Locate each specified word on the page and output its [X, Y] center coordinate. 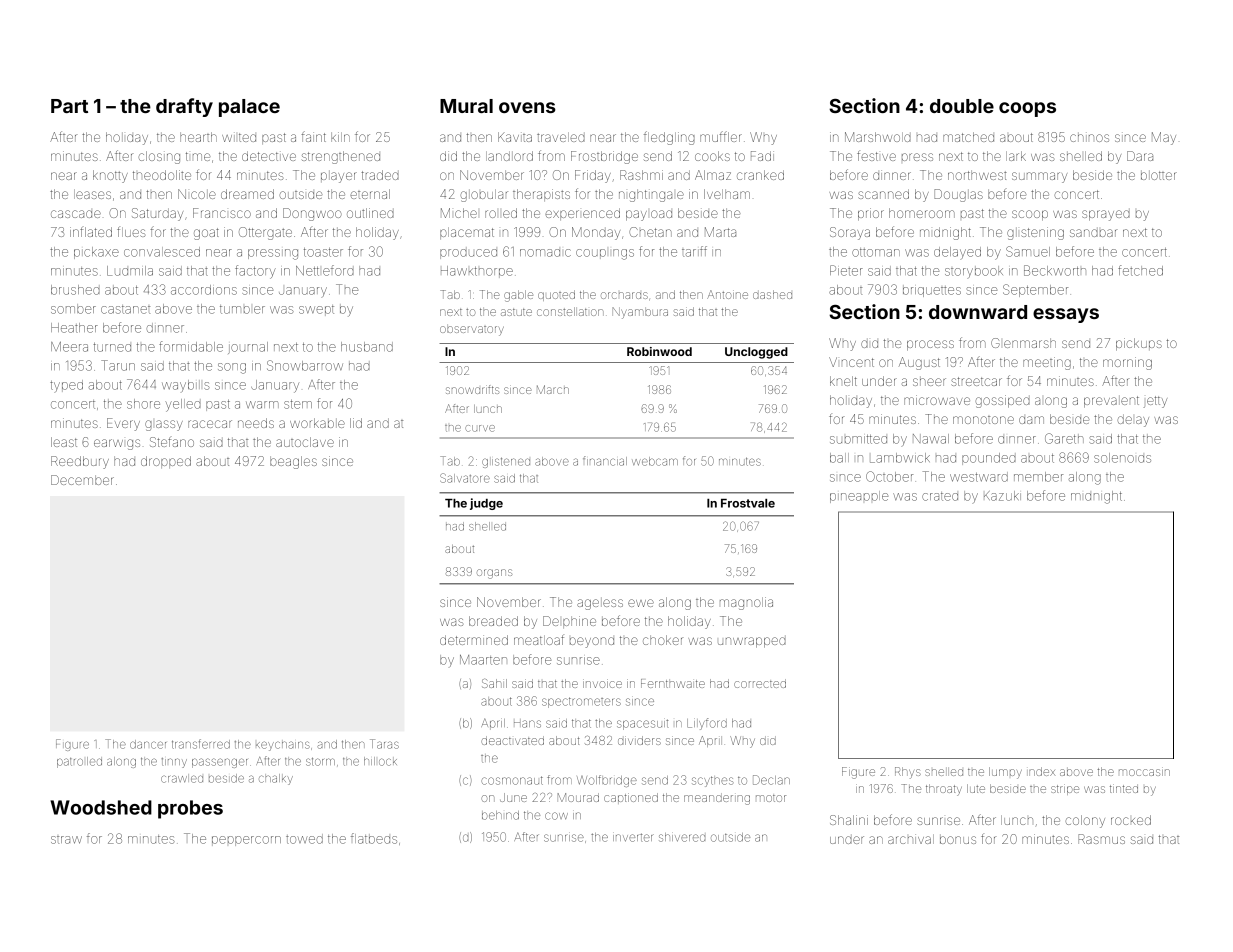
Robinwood [659, 351]
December [82, 480]
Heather [74, 328]
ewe [641, 603]
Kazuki [1002, 496]
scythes [712, 781]
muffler [721, 136]
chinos [1089, 137]
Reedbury [80, 462]
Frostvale [748, 503]
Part [69, 106]
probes [190, 809]
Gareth [1064, 438]
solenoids [1122, 458]
